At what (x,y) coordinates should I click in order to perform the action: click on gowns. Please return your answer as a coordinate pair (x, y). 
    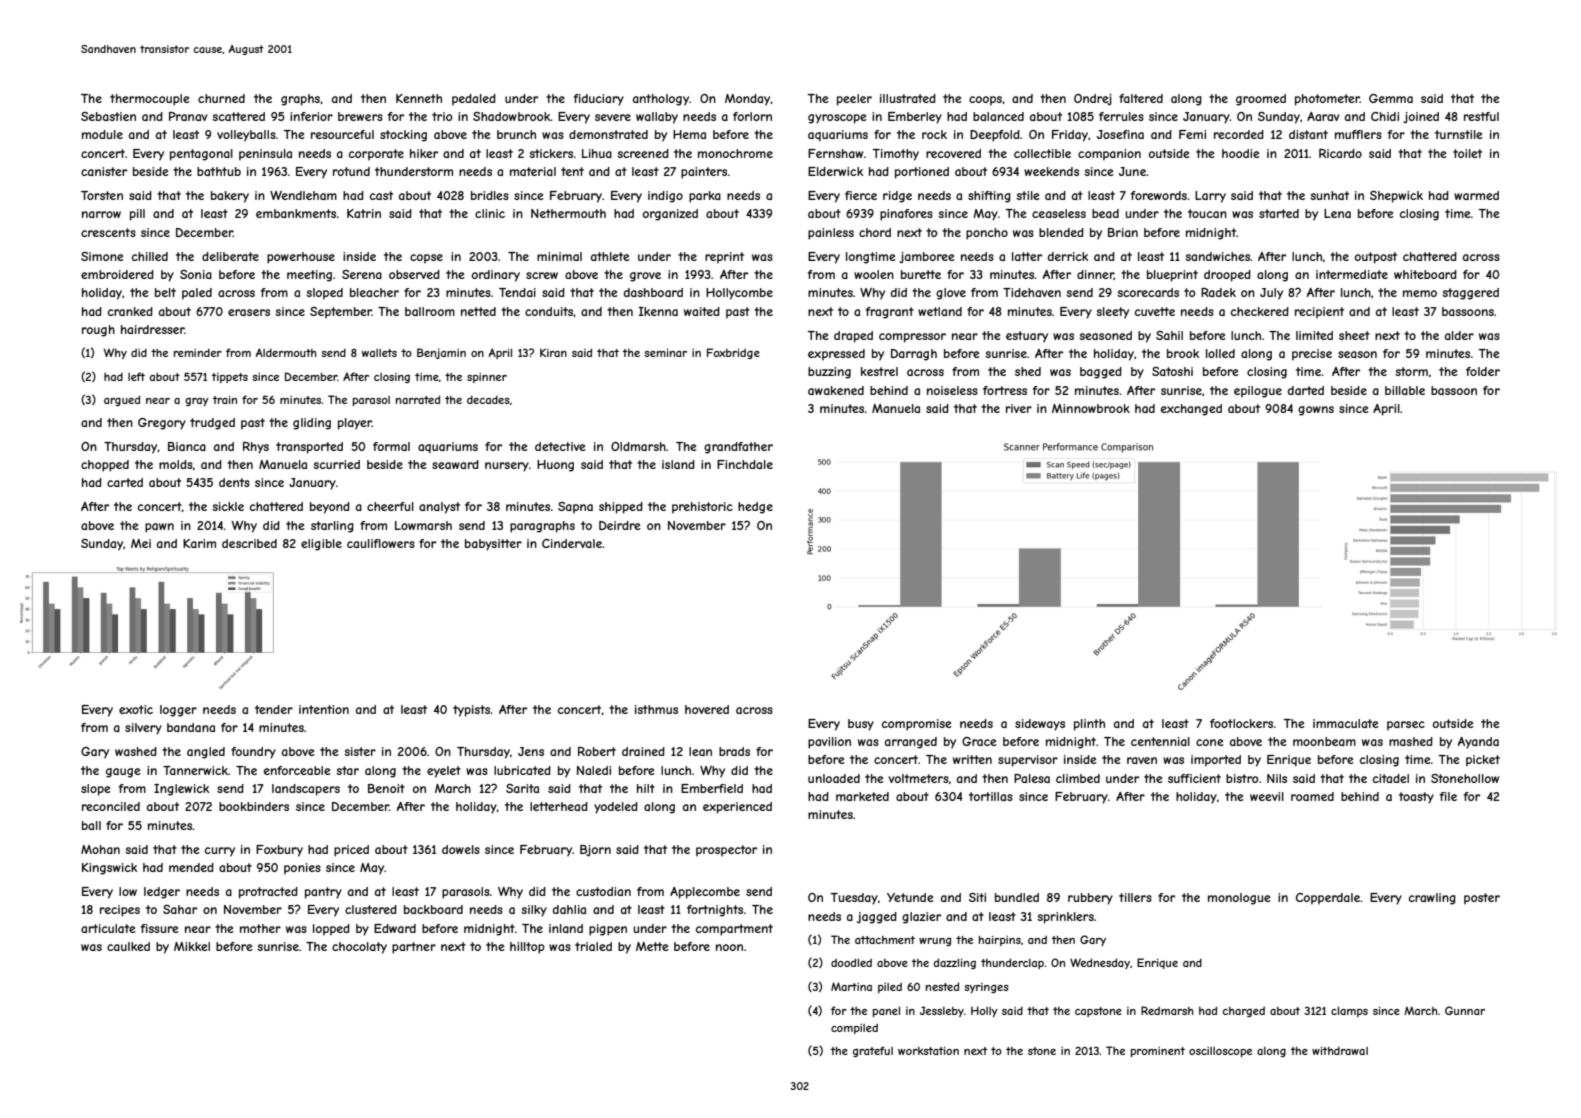
    Looking at the image, I should click on (1316, 411).
